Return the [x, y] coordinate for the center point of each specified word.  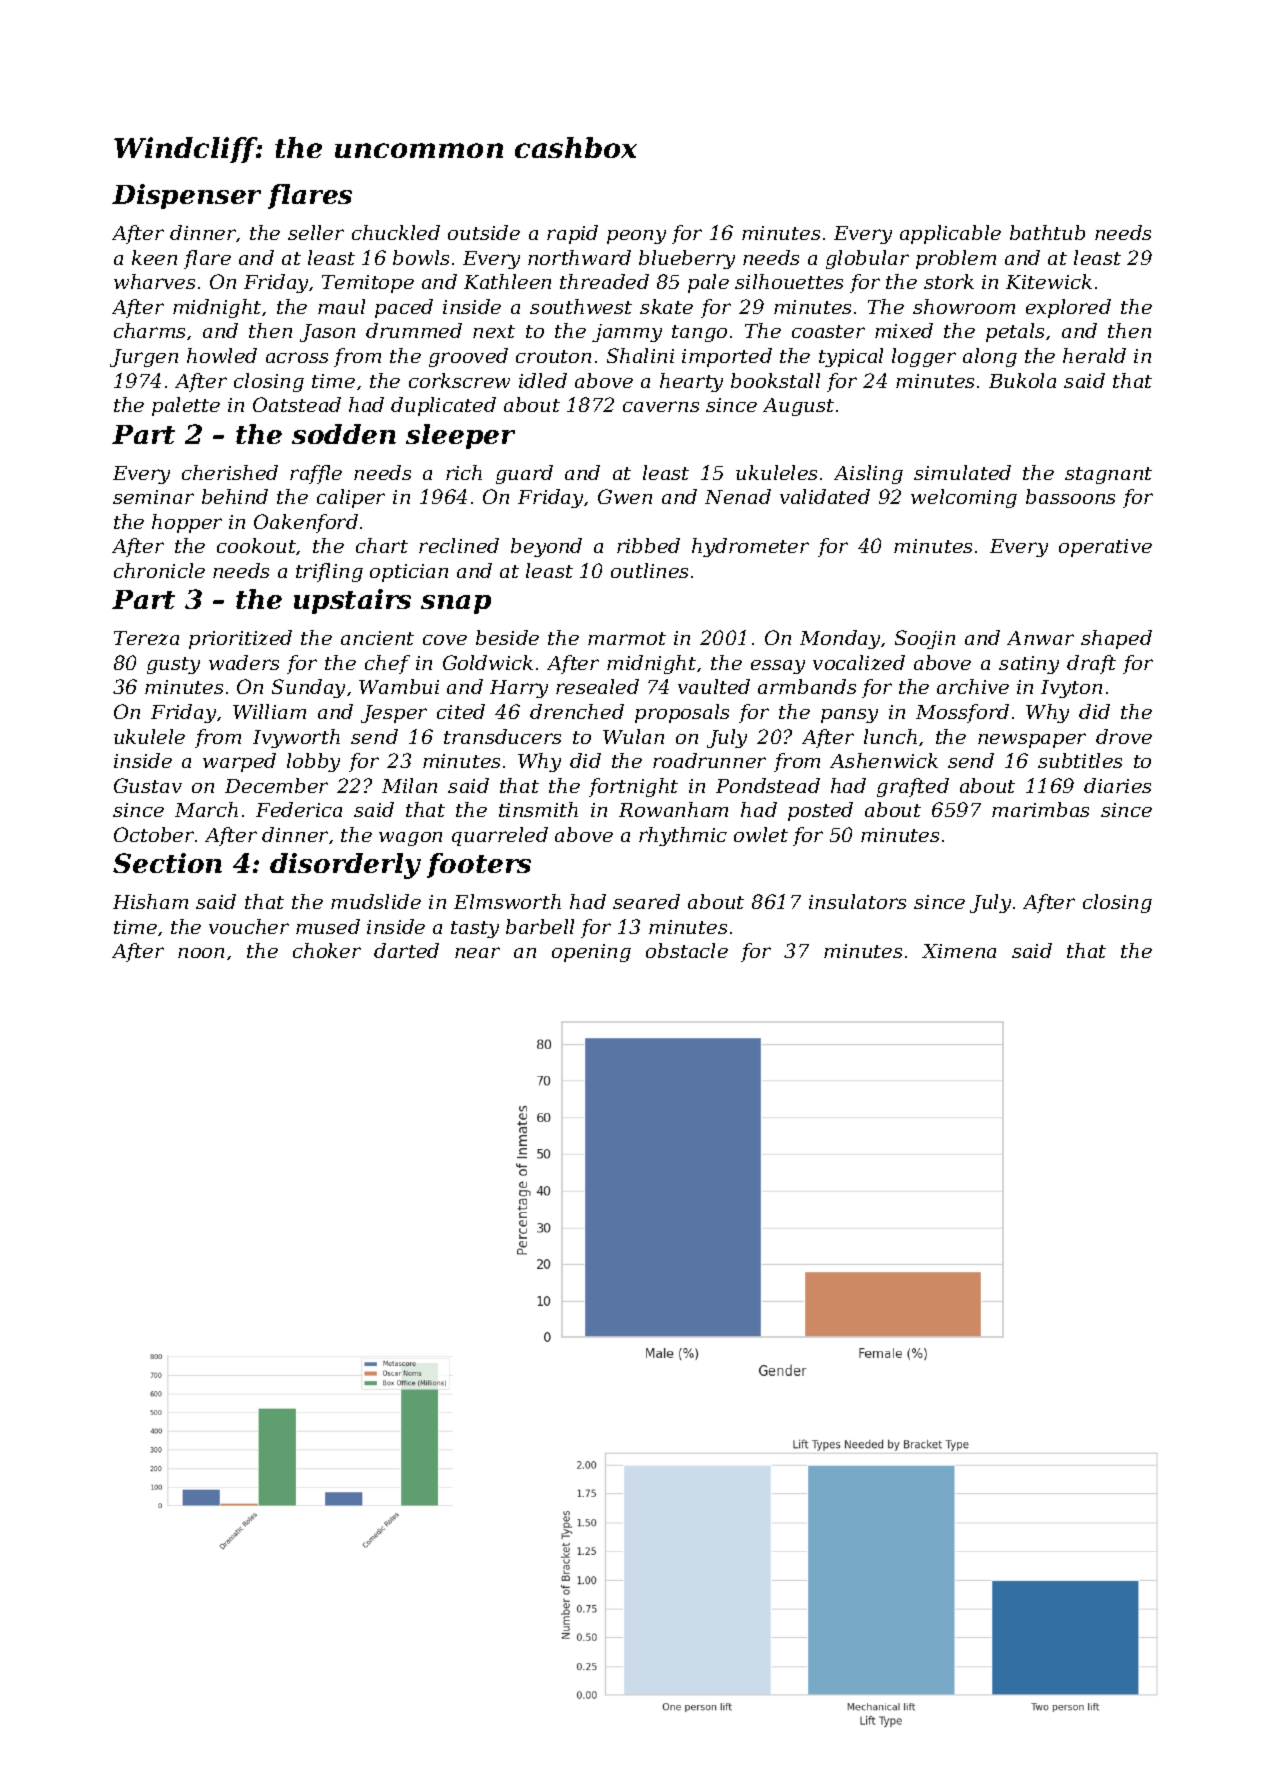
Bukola [1022, 380]
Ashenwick [884, 760]
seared [646, 901]
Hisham [150, 901]
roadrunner [709, 760]
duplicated [443, 406]
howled [222, 355]
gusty [173, 665]
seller [316, 232]
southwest [581, 306]
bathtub [1047, 232]
